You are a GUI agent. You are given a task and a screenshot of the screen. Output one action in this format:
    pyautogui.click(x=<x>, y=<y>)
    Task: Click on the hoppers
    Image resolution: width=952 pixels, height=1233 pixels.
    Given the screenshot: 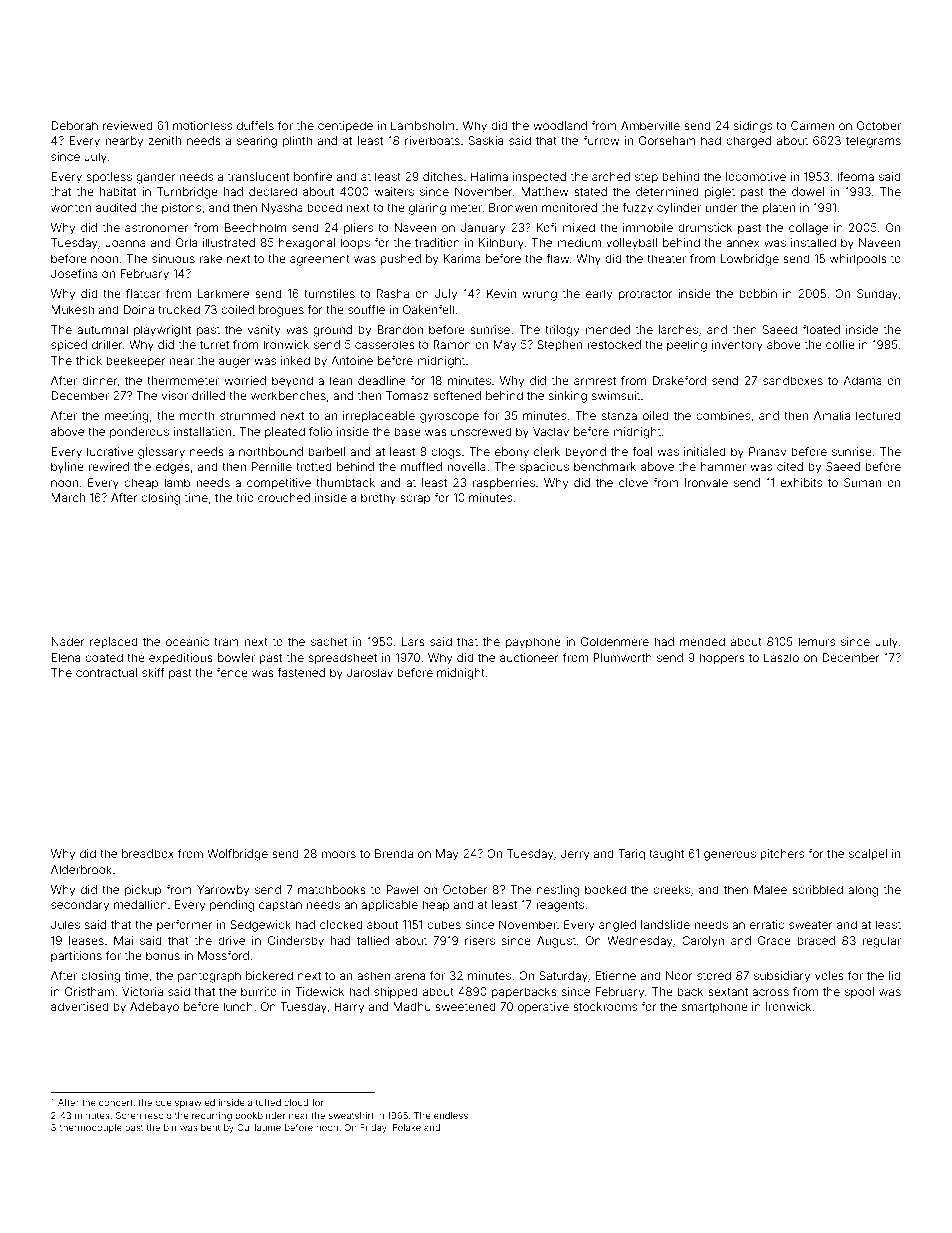 What is the action you would take?
    pyautogui.click(x=722, y=659)
